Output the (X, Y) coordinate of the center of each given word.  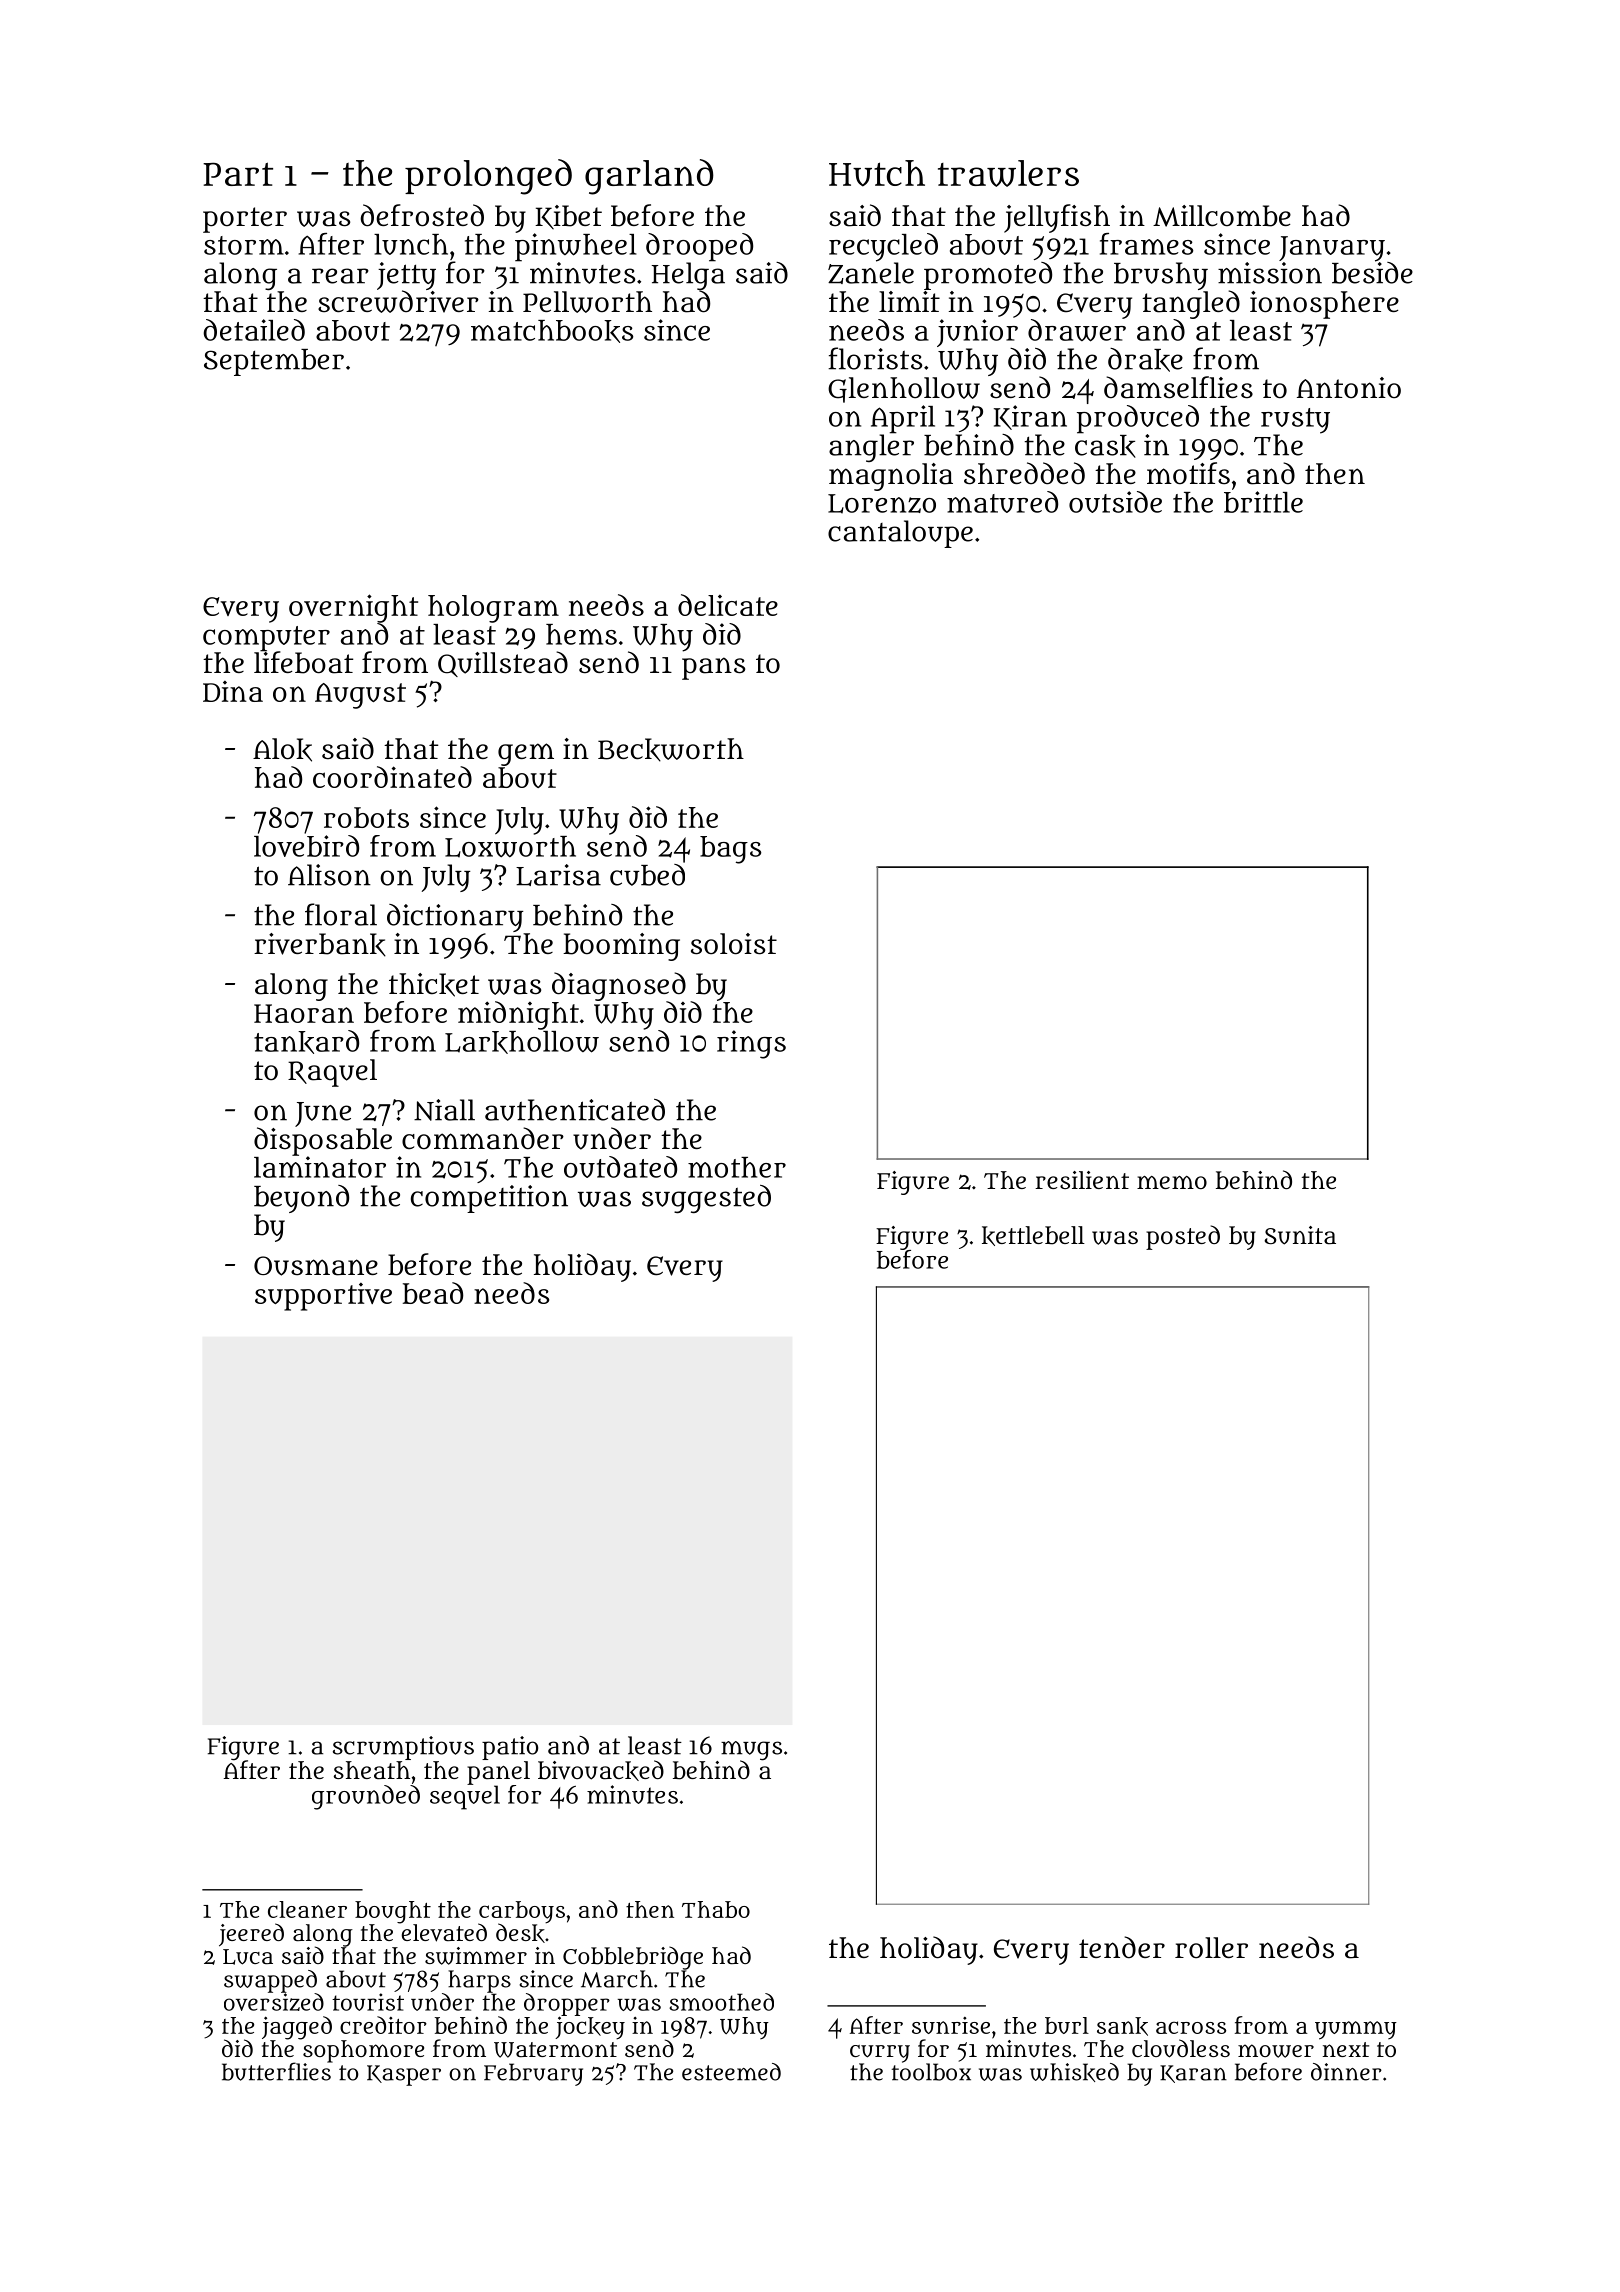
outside (1115, 502)
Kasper (404, 2075)
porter (245, 220)
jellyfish (1057, 218)
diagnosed (619, 986)
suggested (706, 1199)
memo (1172, 1182)
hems (581, 634)
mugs (751, 1750)
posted (1183, 1237)
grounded (366, 1797)
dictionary (455, 918)
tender (1122, 1947)
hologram (493, 609)
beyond (301, 1199)
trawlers (1008, 173)
